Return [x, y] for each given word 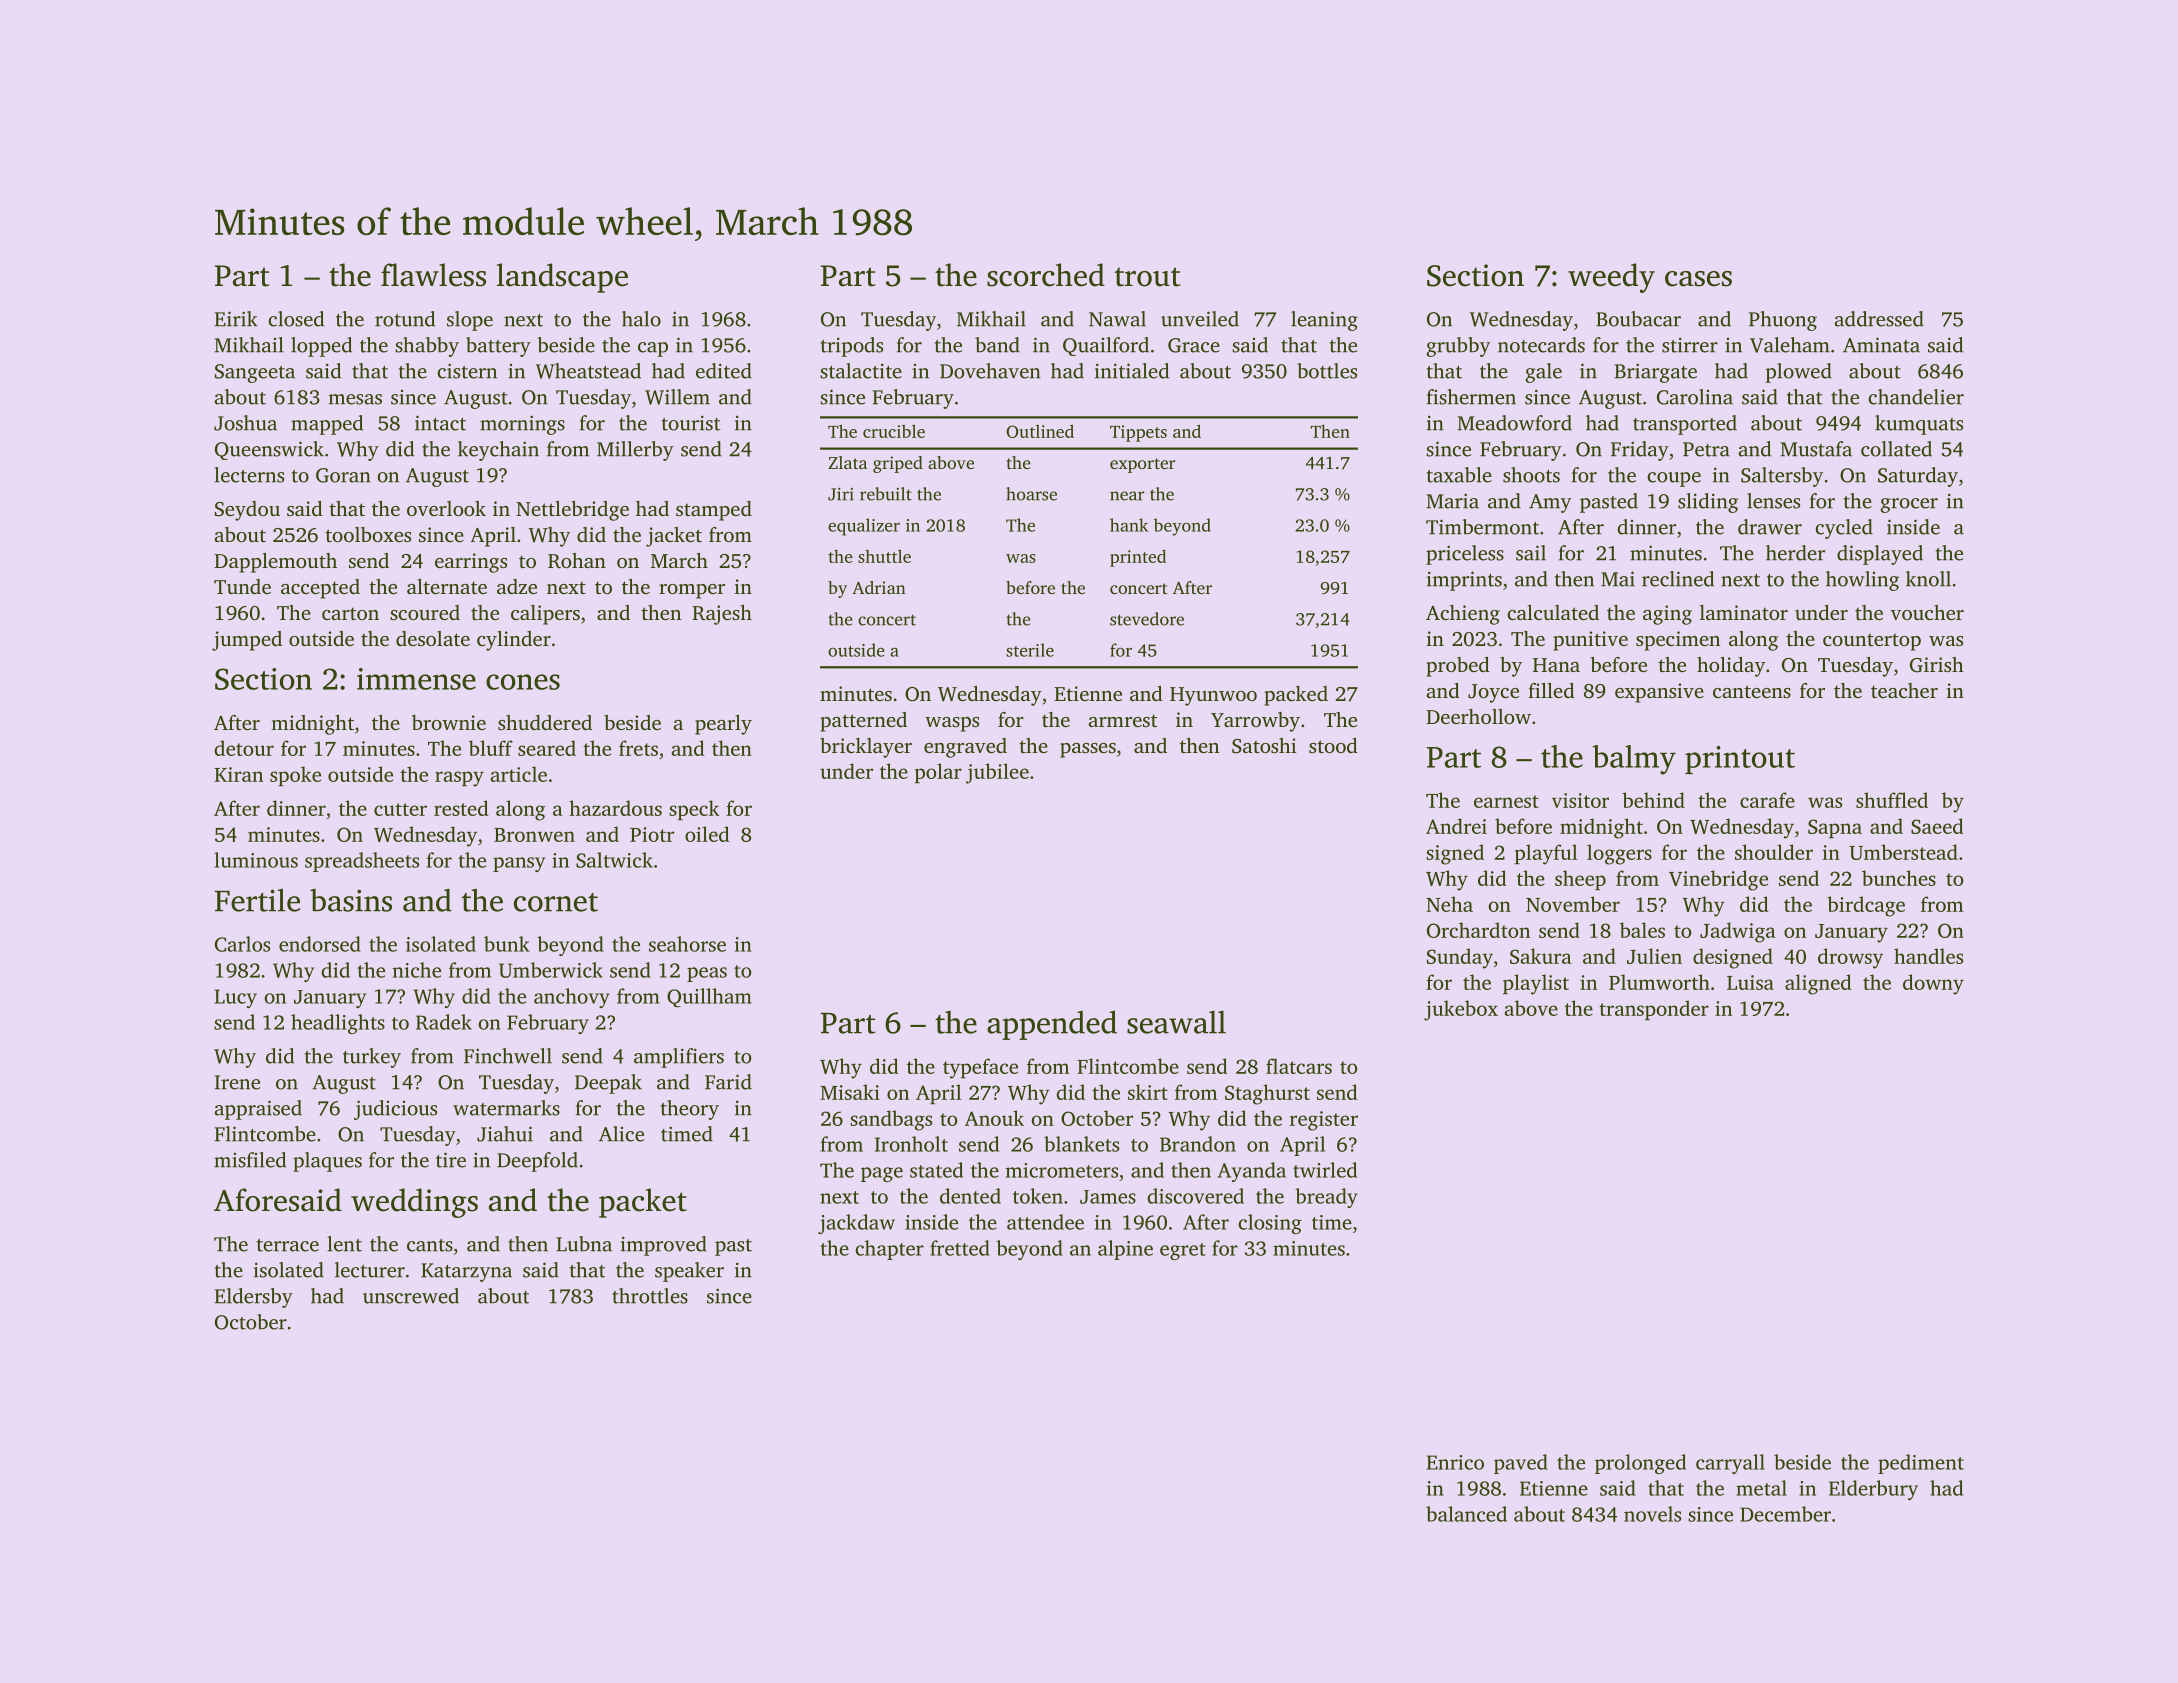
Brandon [1198, 1144]
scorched [1046, 275]
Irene [237, 1082]
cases [1698, 279]
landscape [562, 278]
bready [1326, 1198]
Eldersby [254, 1298]
